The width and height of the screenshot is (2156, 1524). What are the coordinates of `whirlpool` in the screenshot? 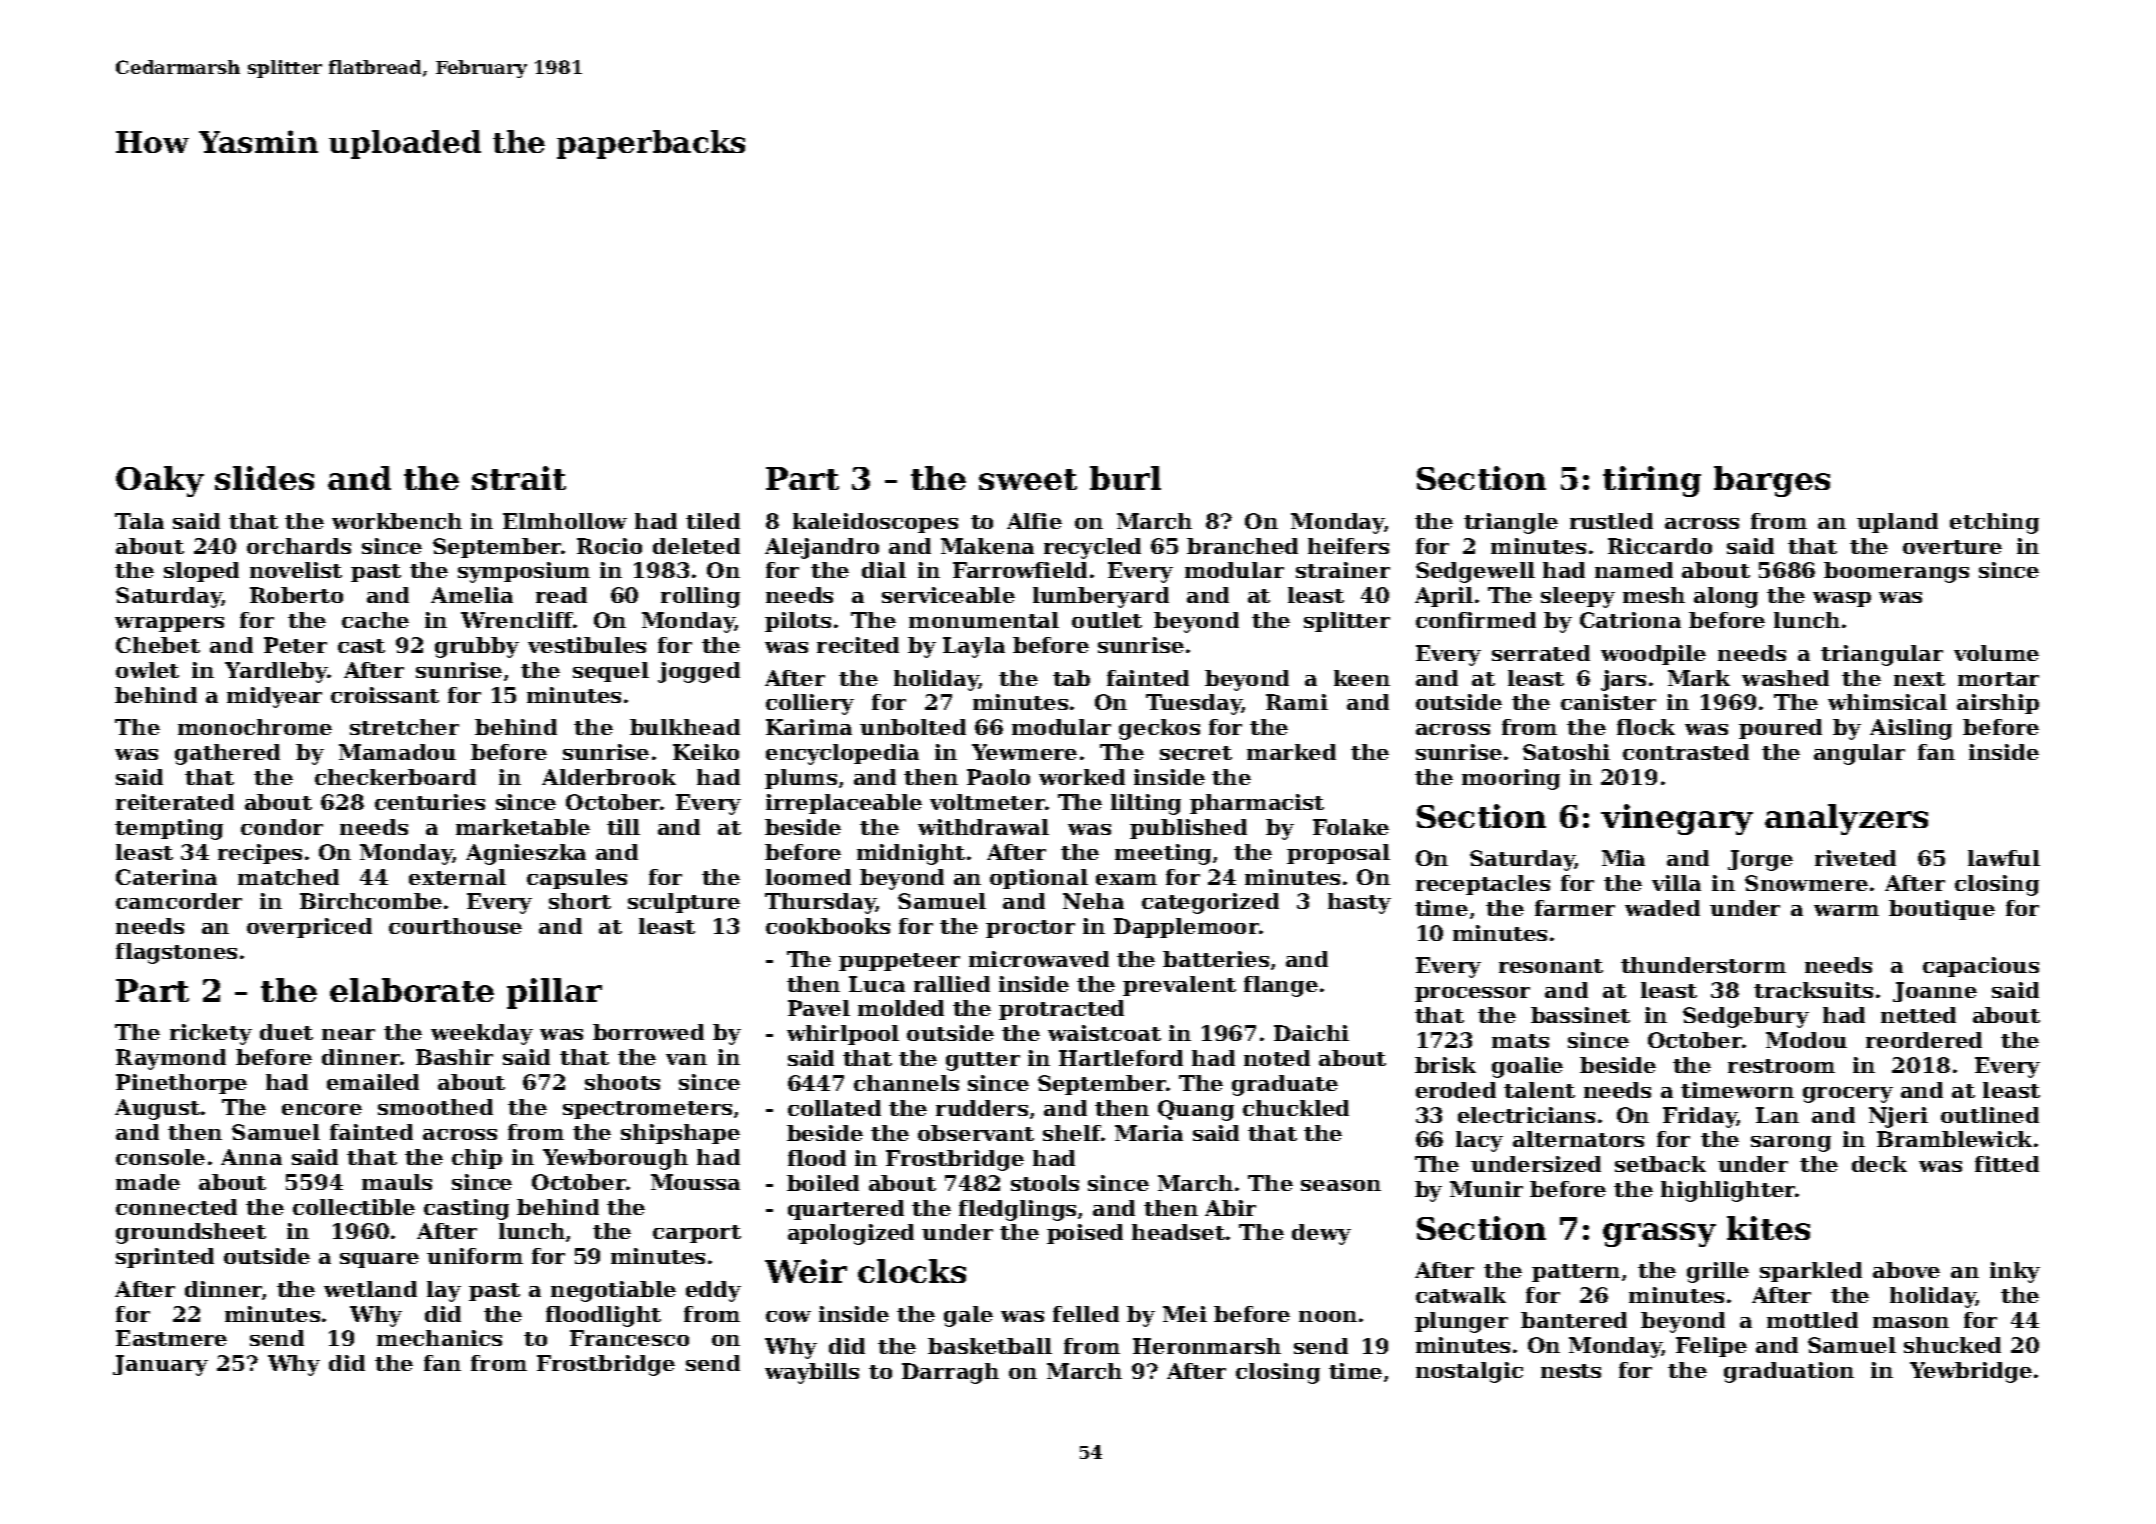 It's located at (843, 1035).
